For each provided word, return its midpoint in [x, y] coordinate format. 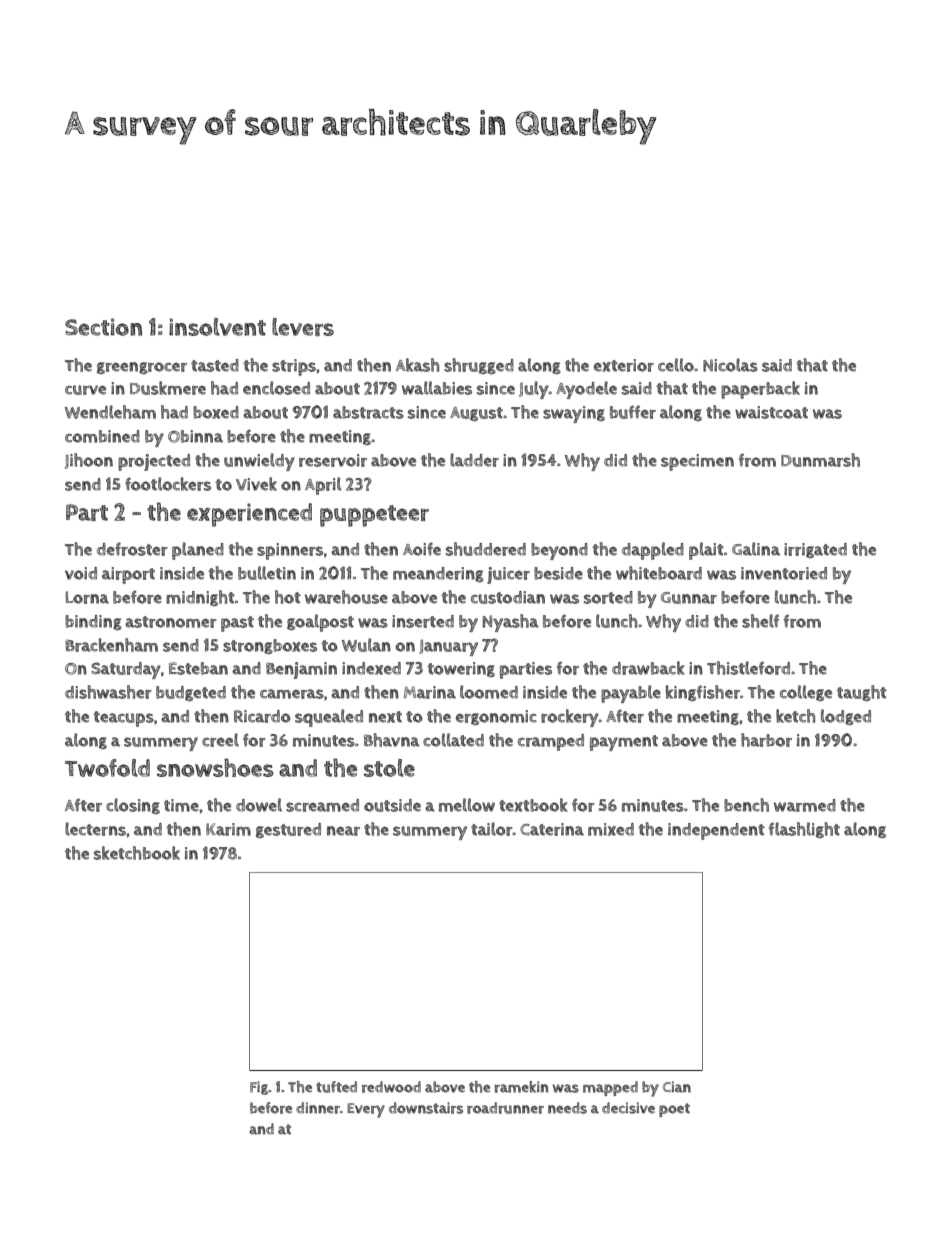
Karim [228, 829]
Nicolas [730, 365]
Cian [677, 1087]
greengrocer [142, 368]
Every [366, 1110]
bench [746, 805]
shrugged [479, 366]
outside [392, 805]
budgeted [191, 693]
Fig [259, 1088]
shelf [760, 621]
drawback [648, 668]
